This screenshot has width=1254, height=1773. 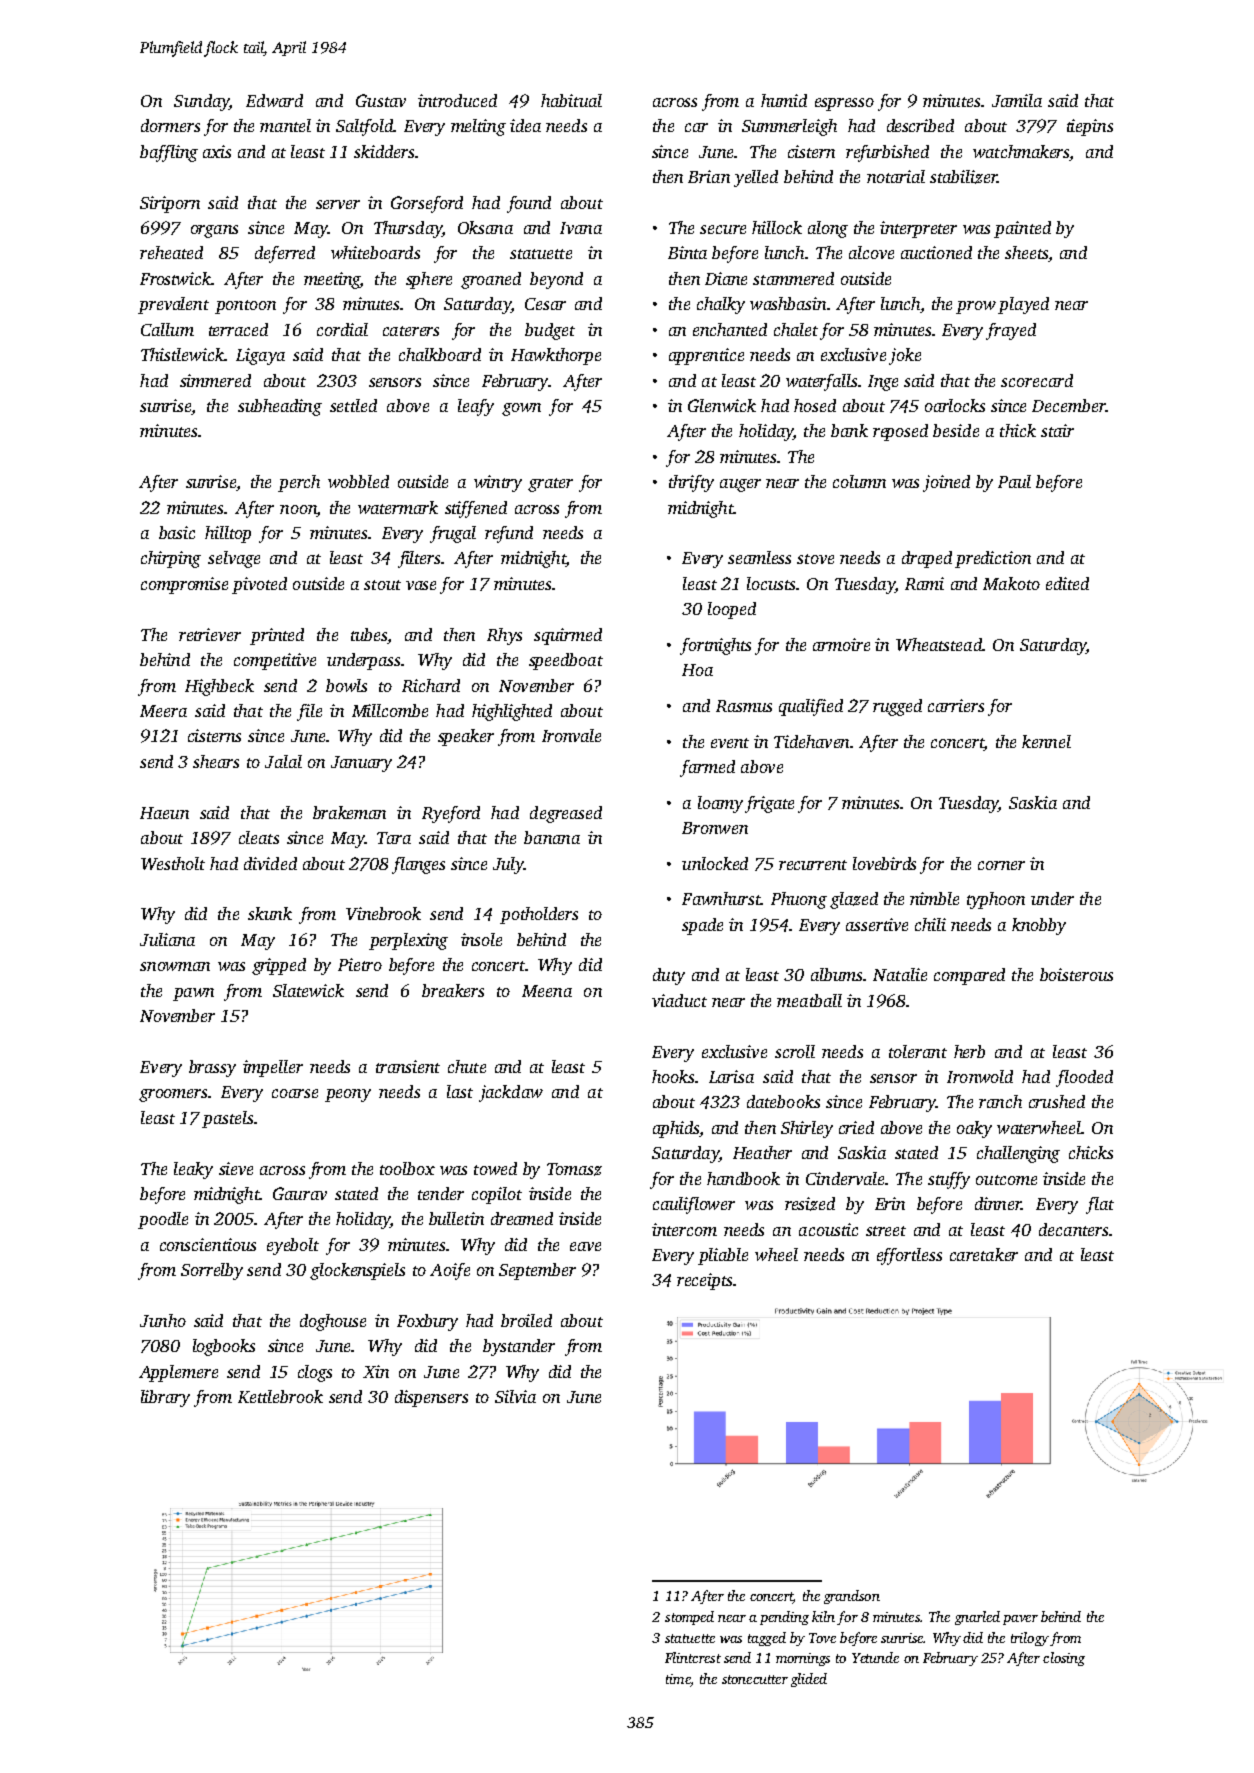 What do you see at coordinates (467, 1066) in the screenshot?
I see `chute` at bounding box center [467, 1066].
